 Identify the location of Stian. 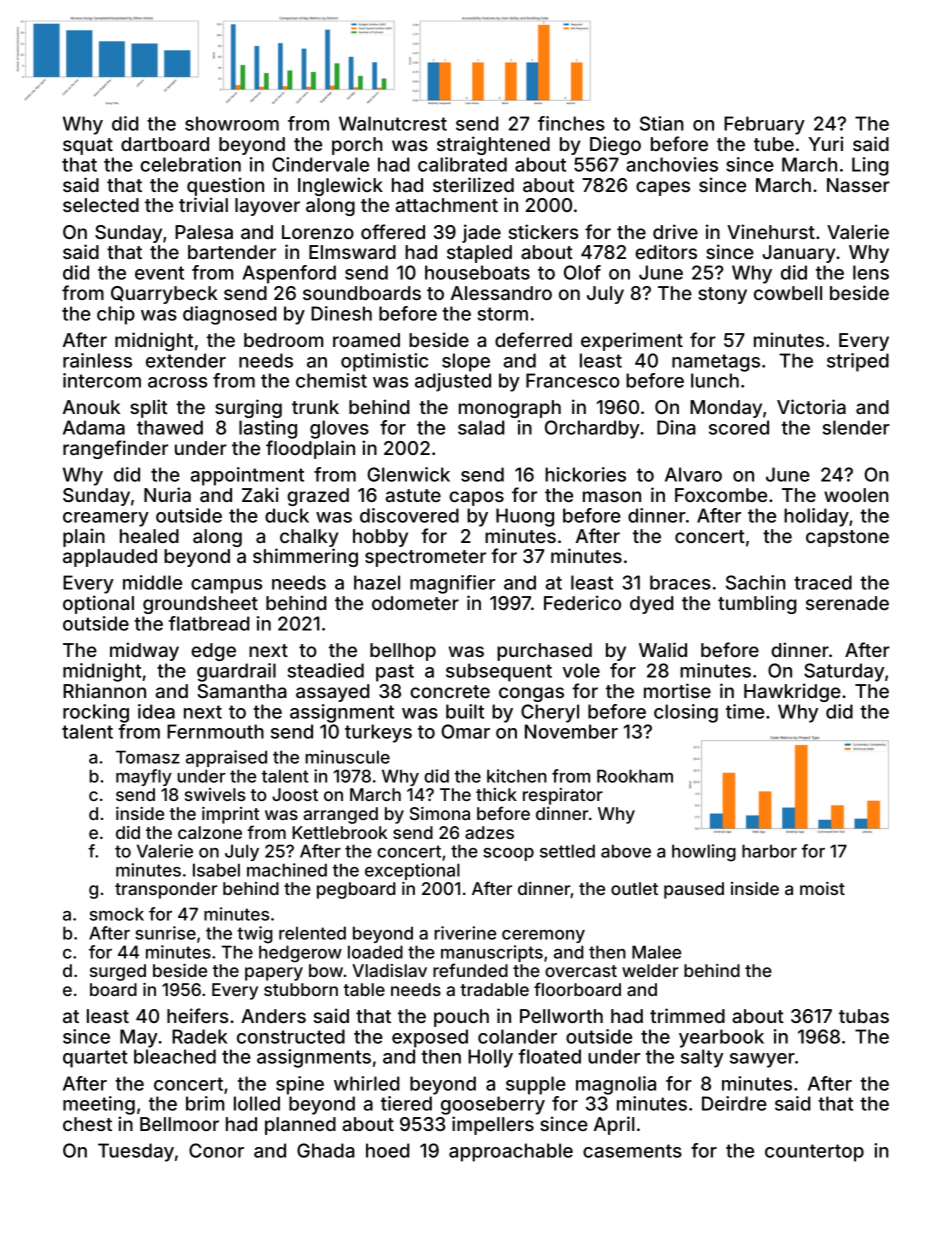
(662, 123).
